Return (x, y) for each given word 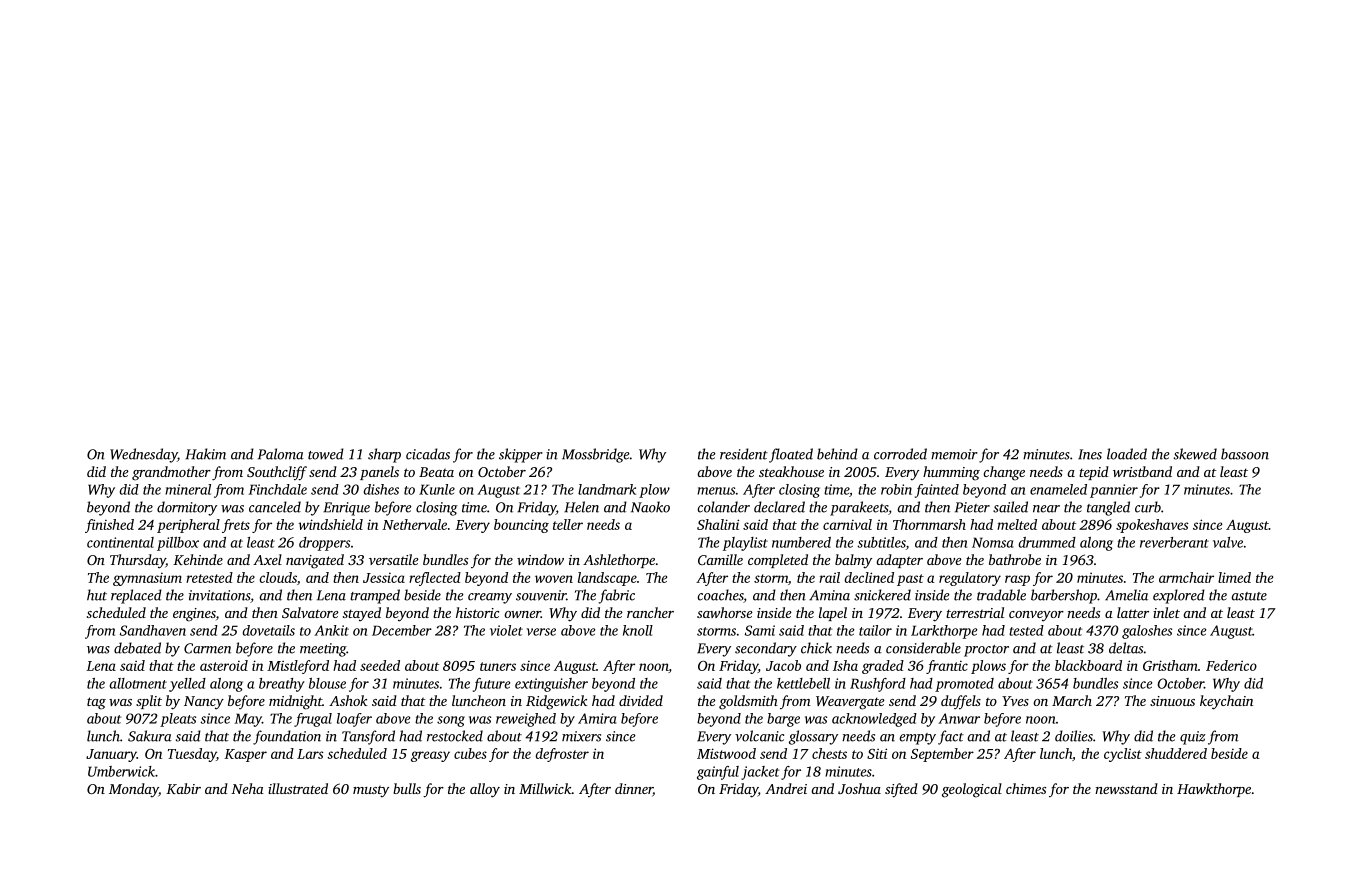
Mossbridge (595, 455)
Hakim (205, 454)
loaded (1127, 454)
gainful (718, 773)
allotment (138, 683)
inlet (1166, 612)
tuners (498, 666)
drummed (1047, 542)
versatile (394, 559)
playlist (745, 544)
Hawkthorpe (1214, 790)
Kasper (245, 755)
